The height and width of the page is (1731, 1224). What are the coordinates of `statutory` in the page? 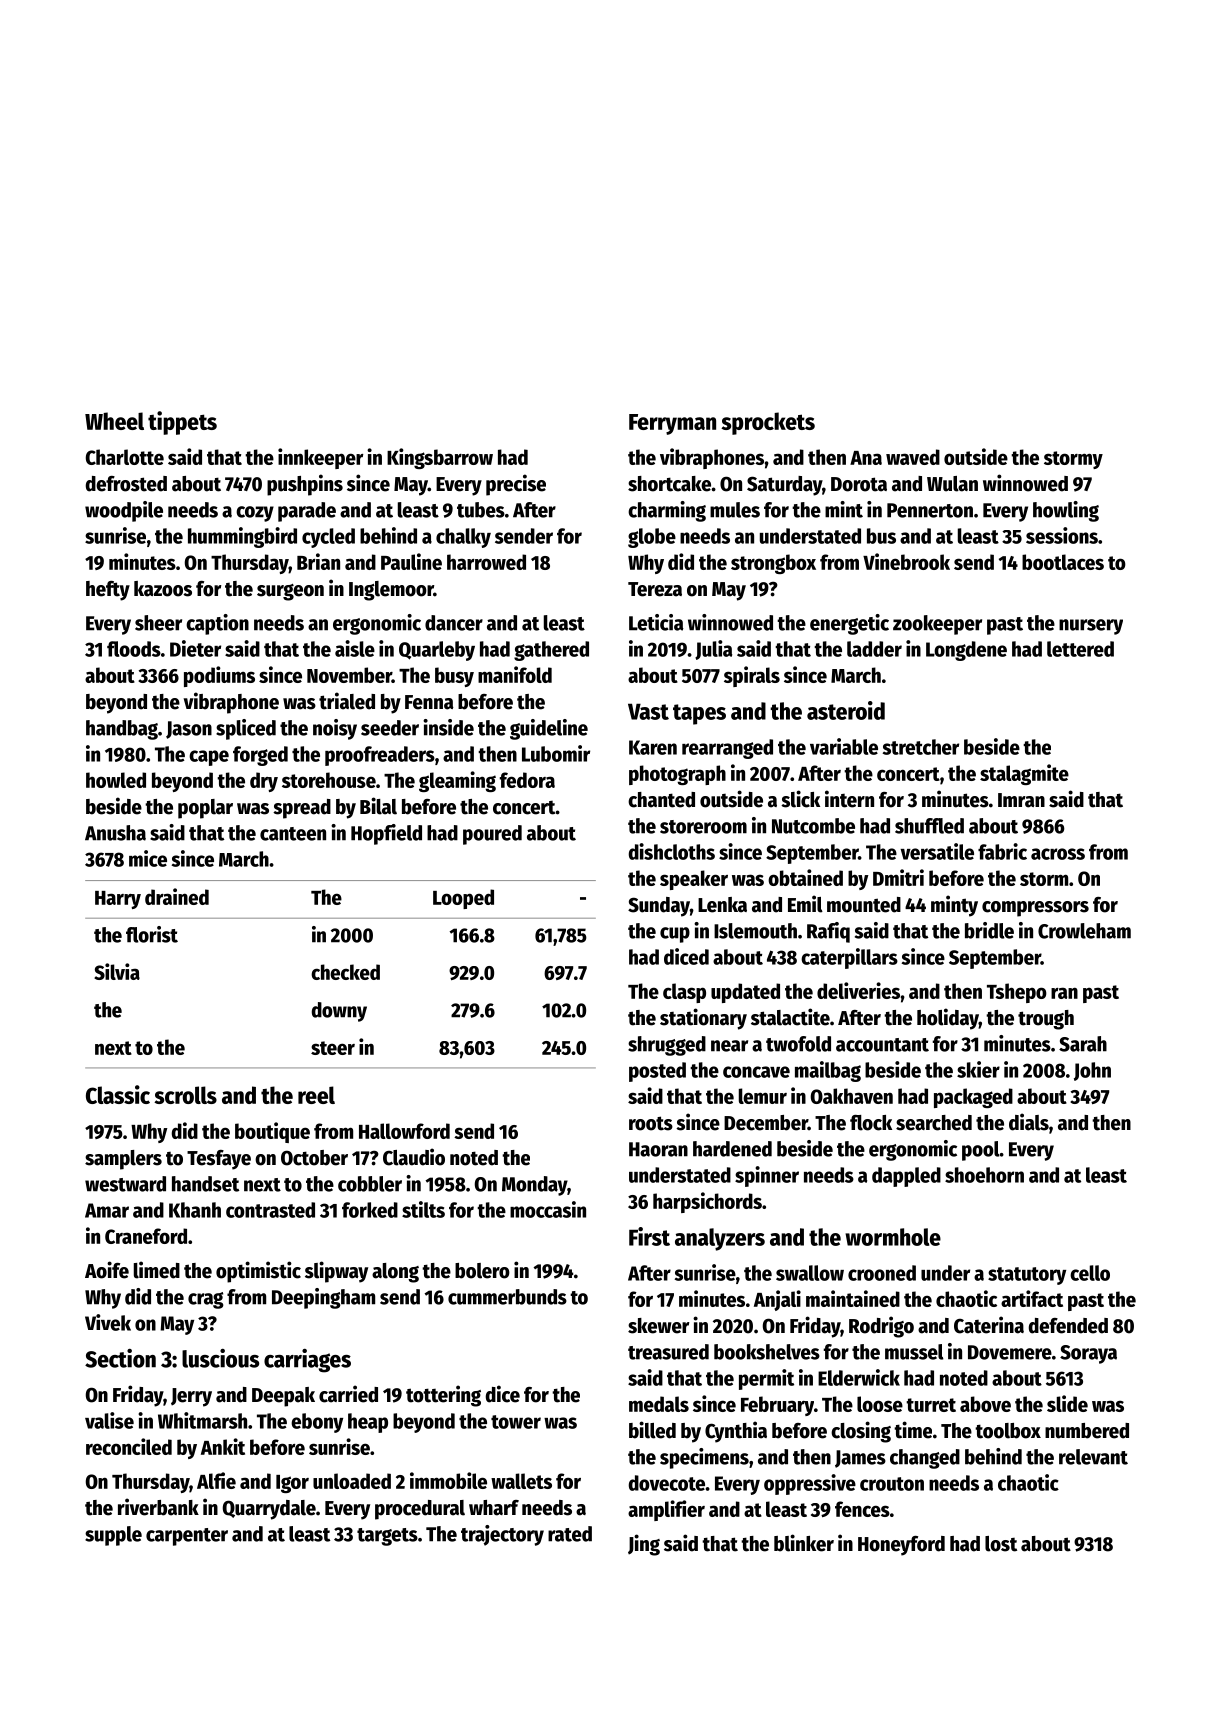 It's located at (1027, 1276).
